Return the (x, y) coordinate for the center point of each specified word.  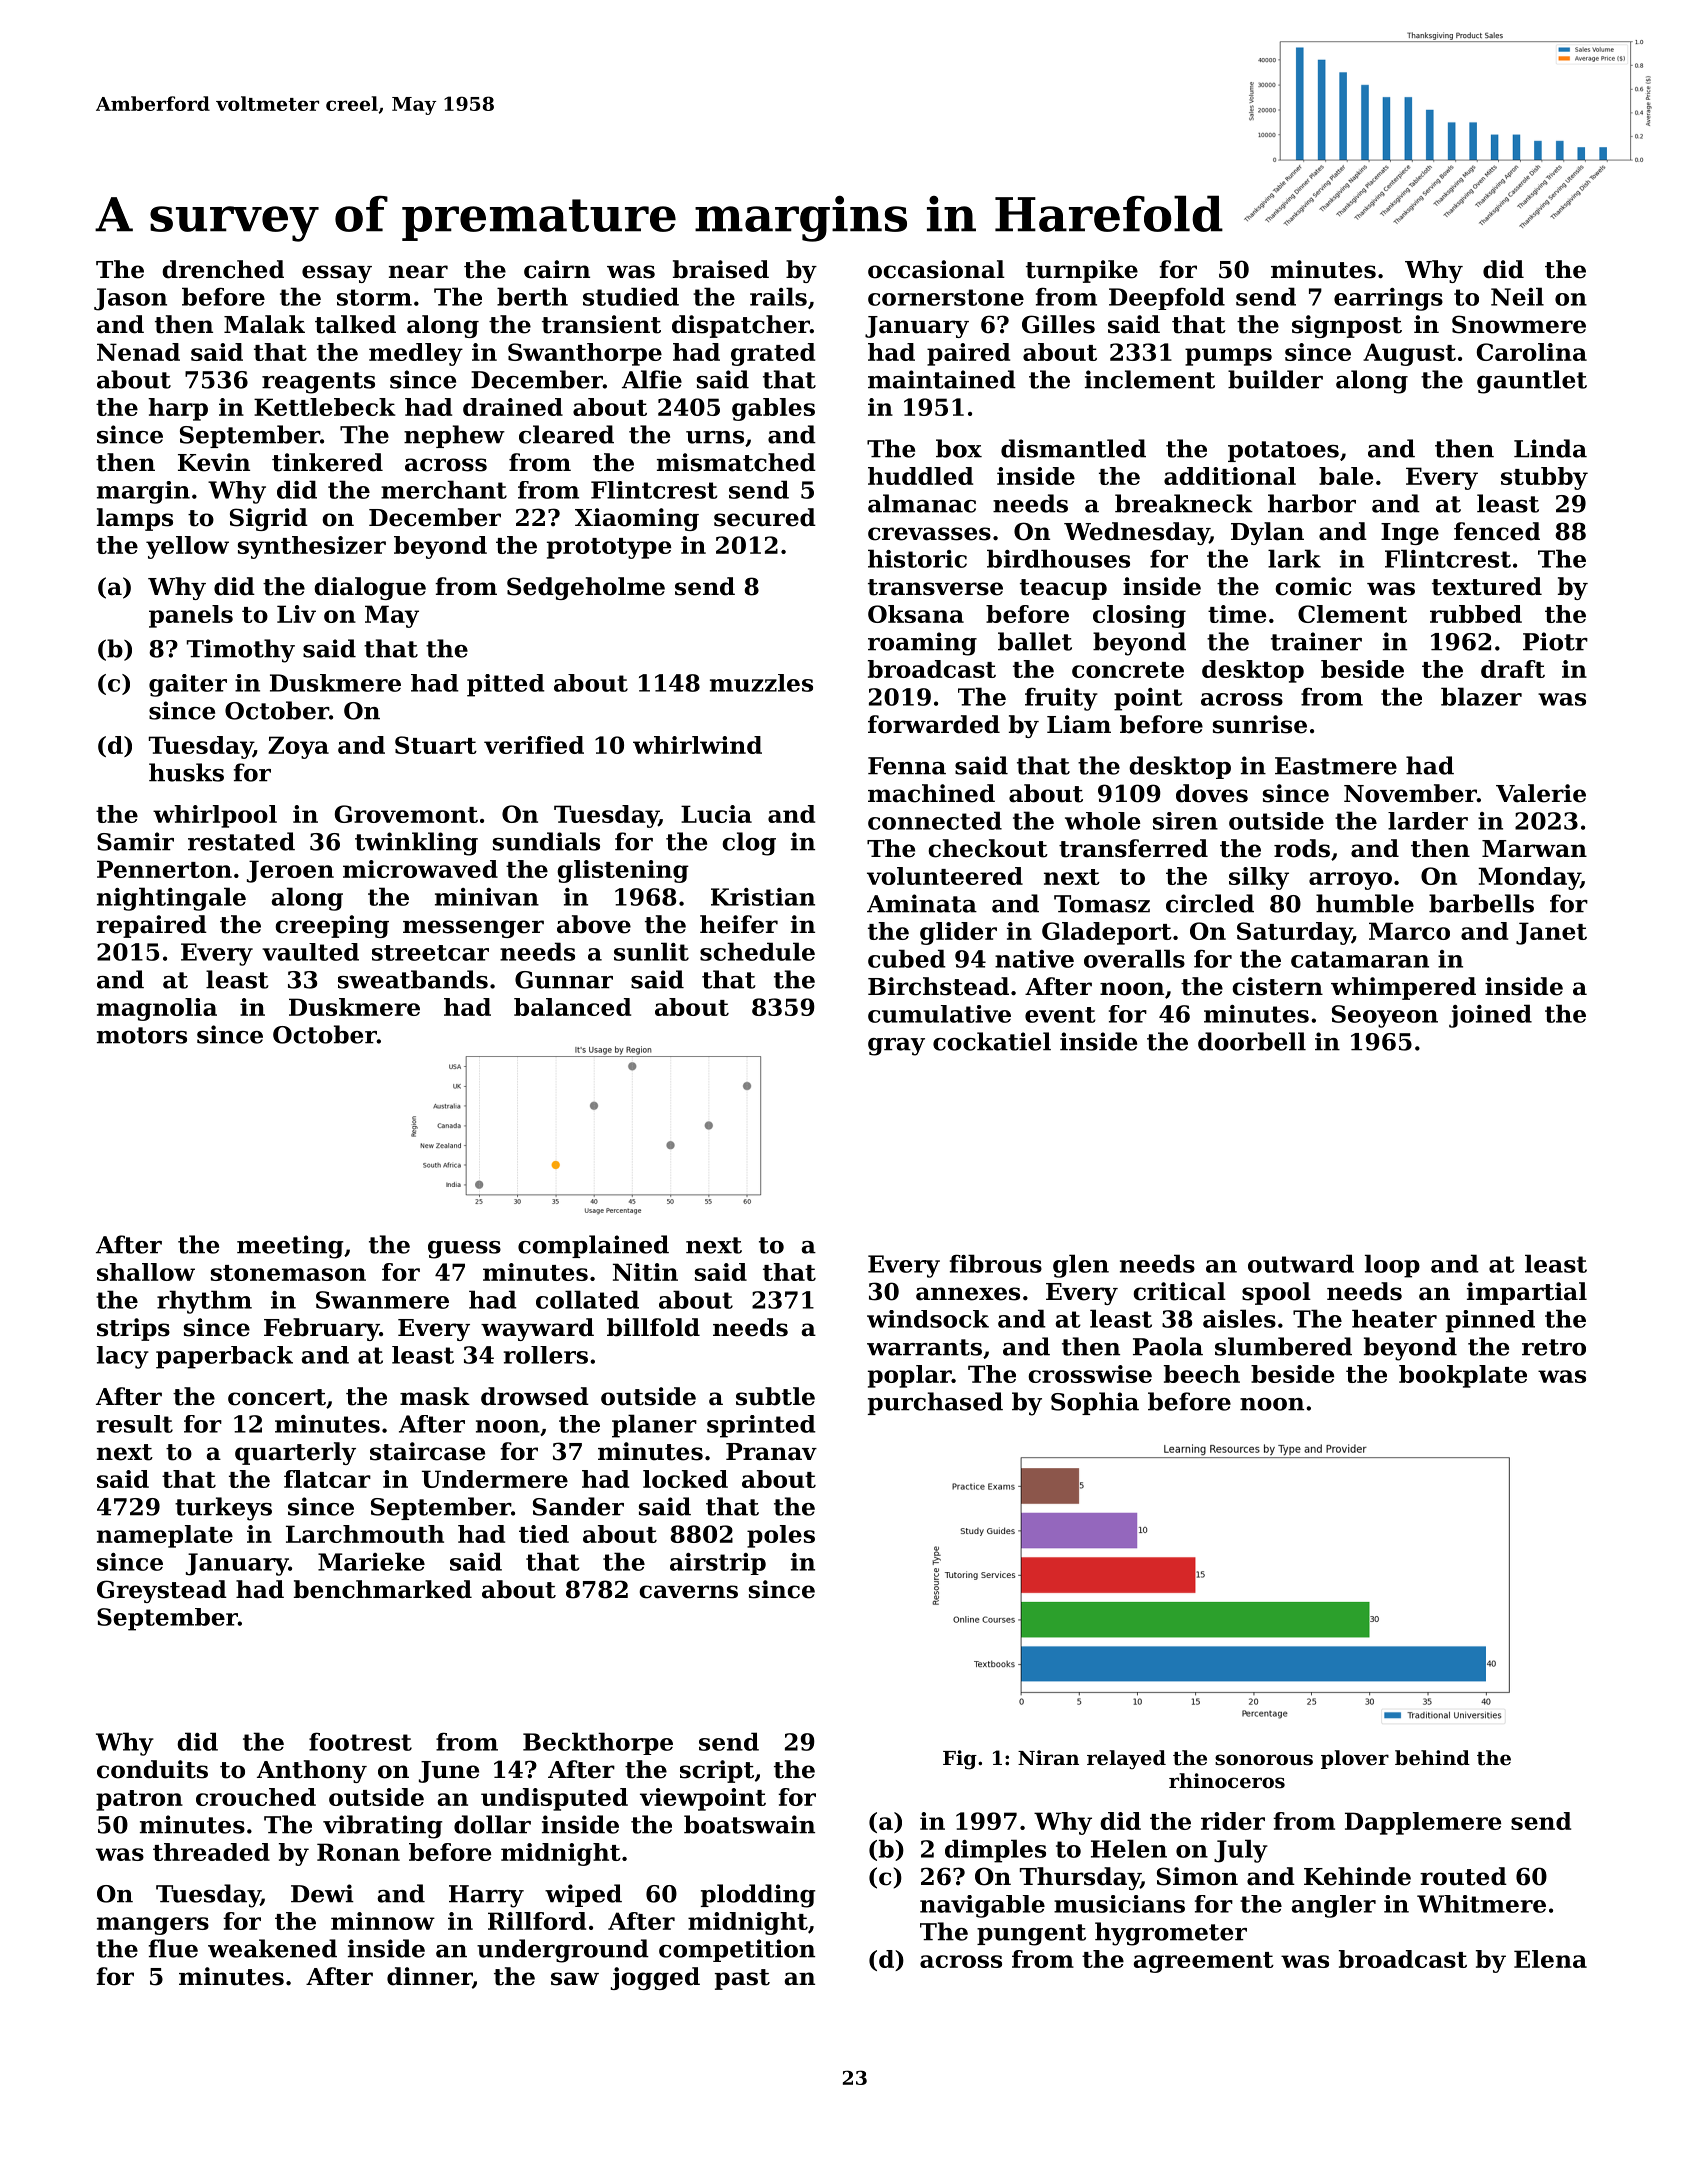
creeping (332, 926)
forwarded (934, 724)
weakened (272, 1948)
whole (1103, 821)
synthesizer (312, 547)
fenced (1497, 531)
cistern (1277, 986)
